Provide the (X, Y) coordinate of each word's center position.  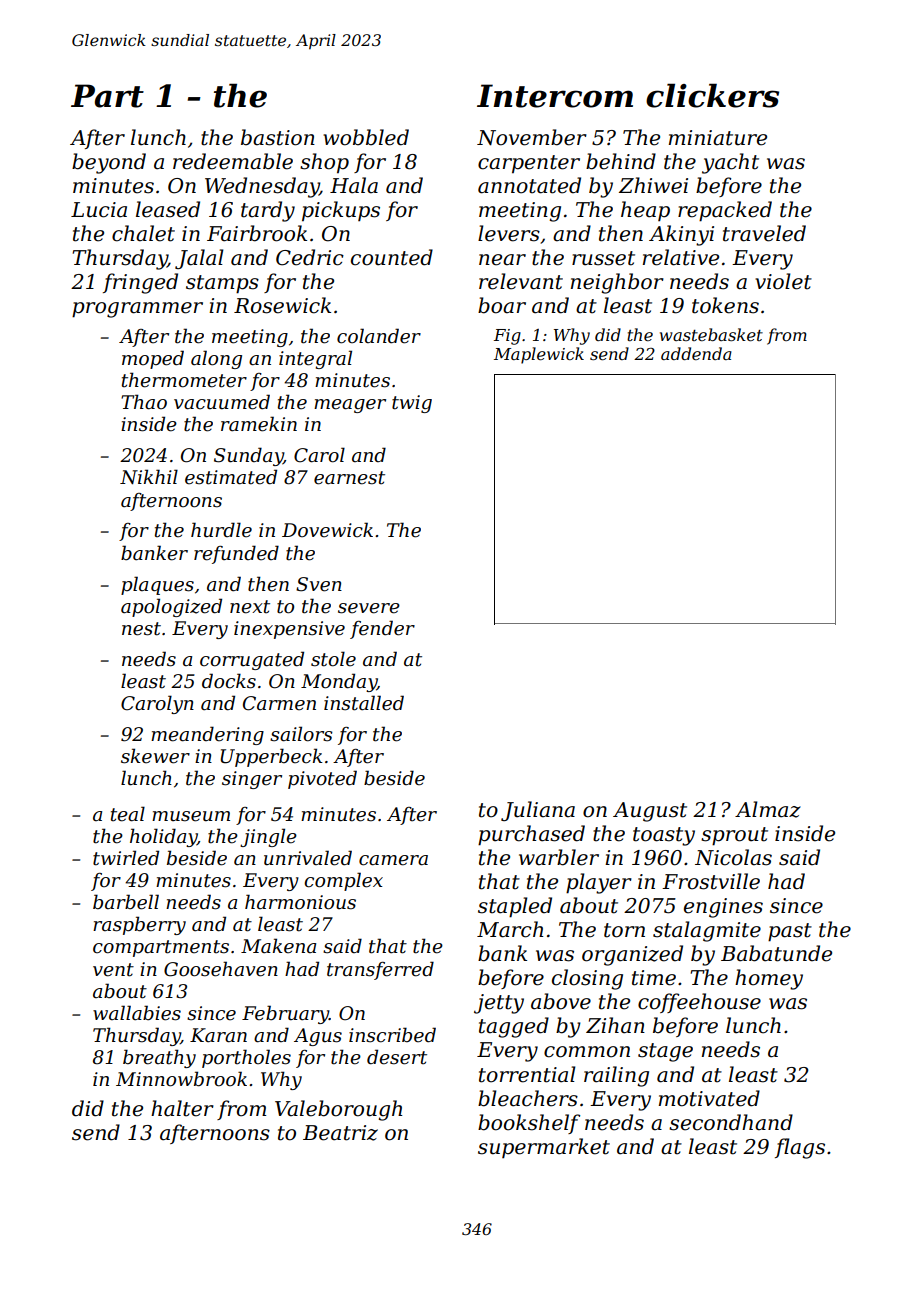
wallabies (137, 1013)
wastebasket (711, 334)
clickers (712, 95)
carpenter (529, 164)
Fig (507, 337)
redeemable (233, 161)
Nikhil (149, 477)
